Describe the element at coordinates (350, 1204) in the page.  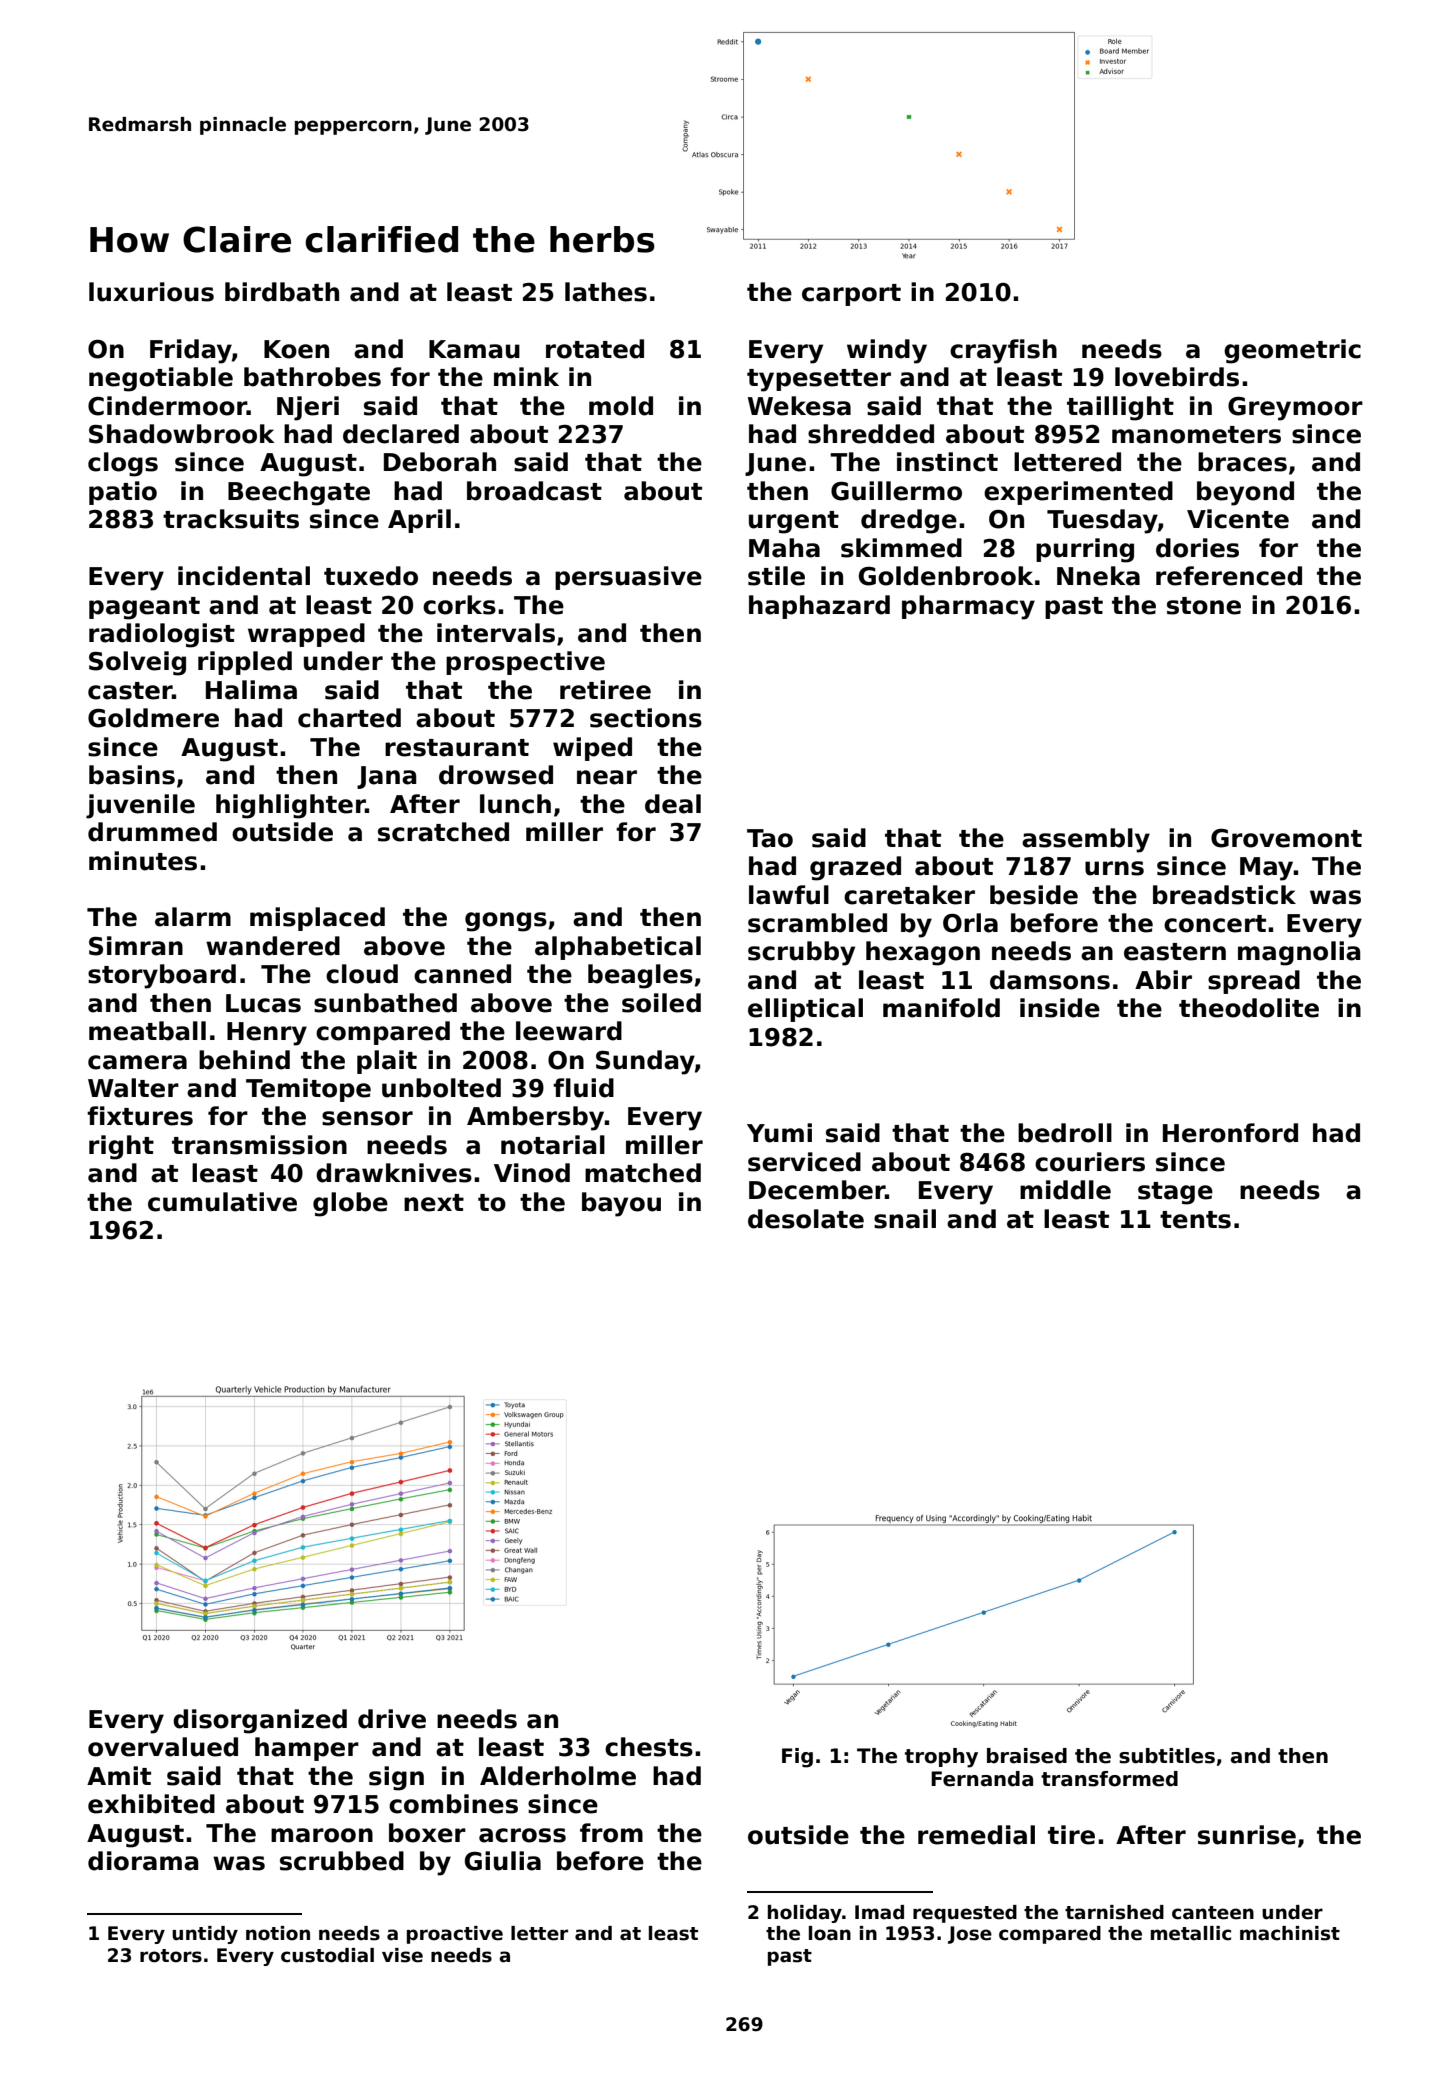
I see `globe` at that location.
